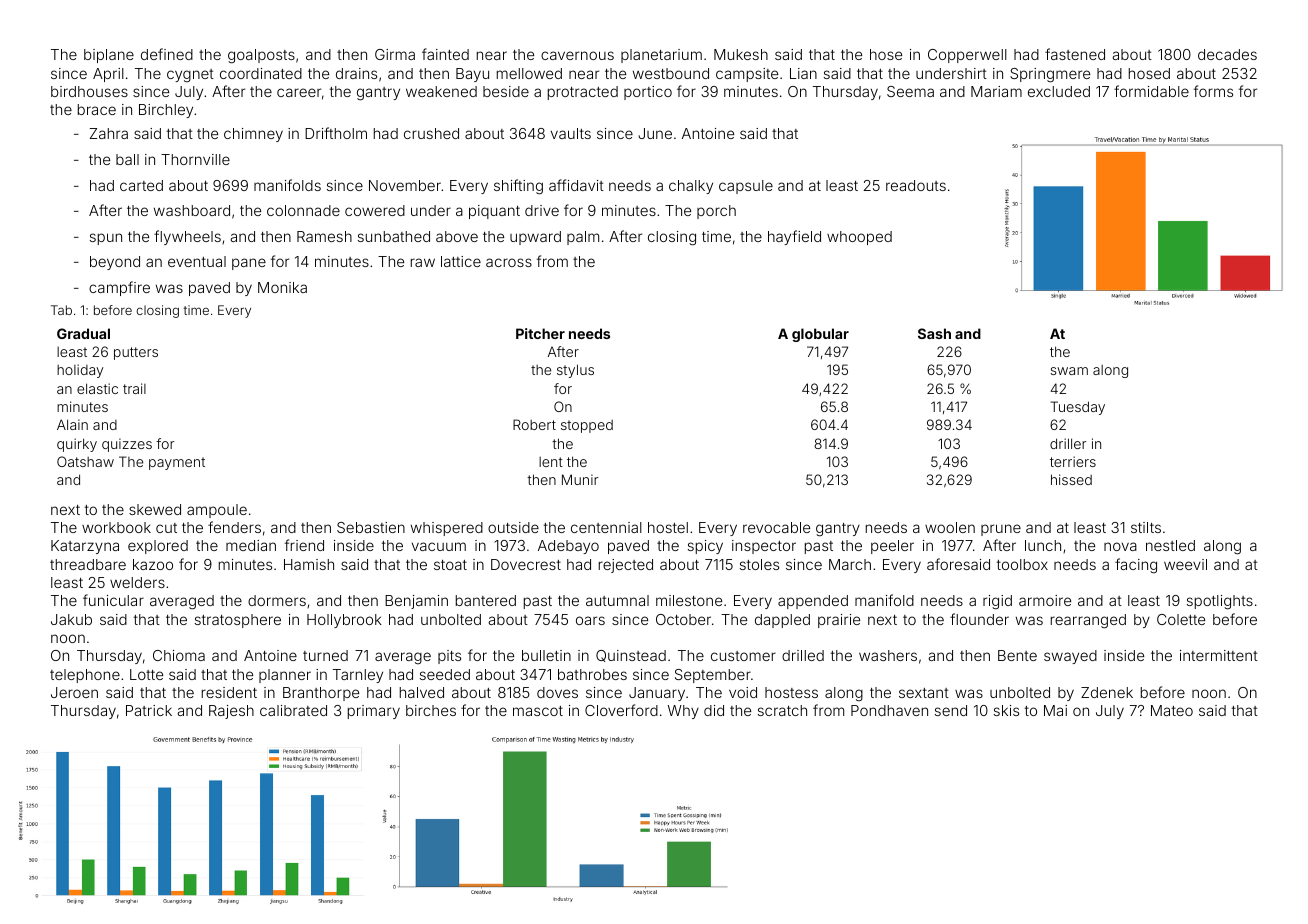 This page has width=1308, height=924. What do you see at coordinates (85, 547) in the page?
I see `Katarzyna` at bounding box center [85, 547].
